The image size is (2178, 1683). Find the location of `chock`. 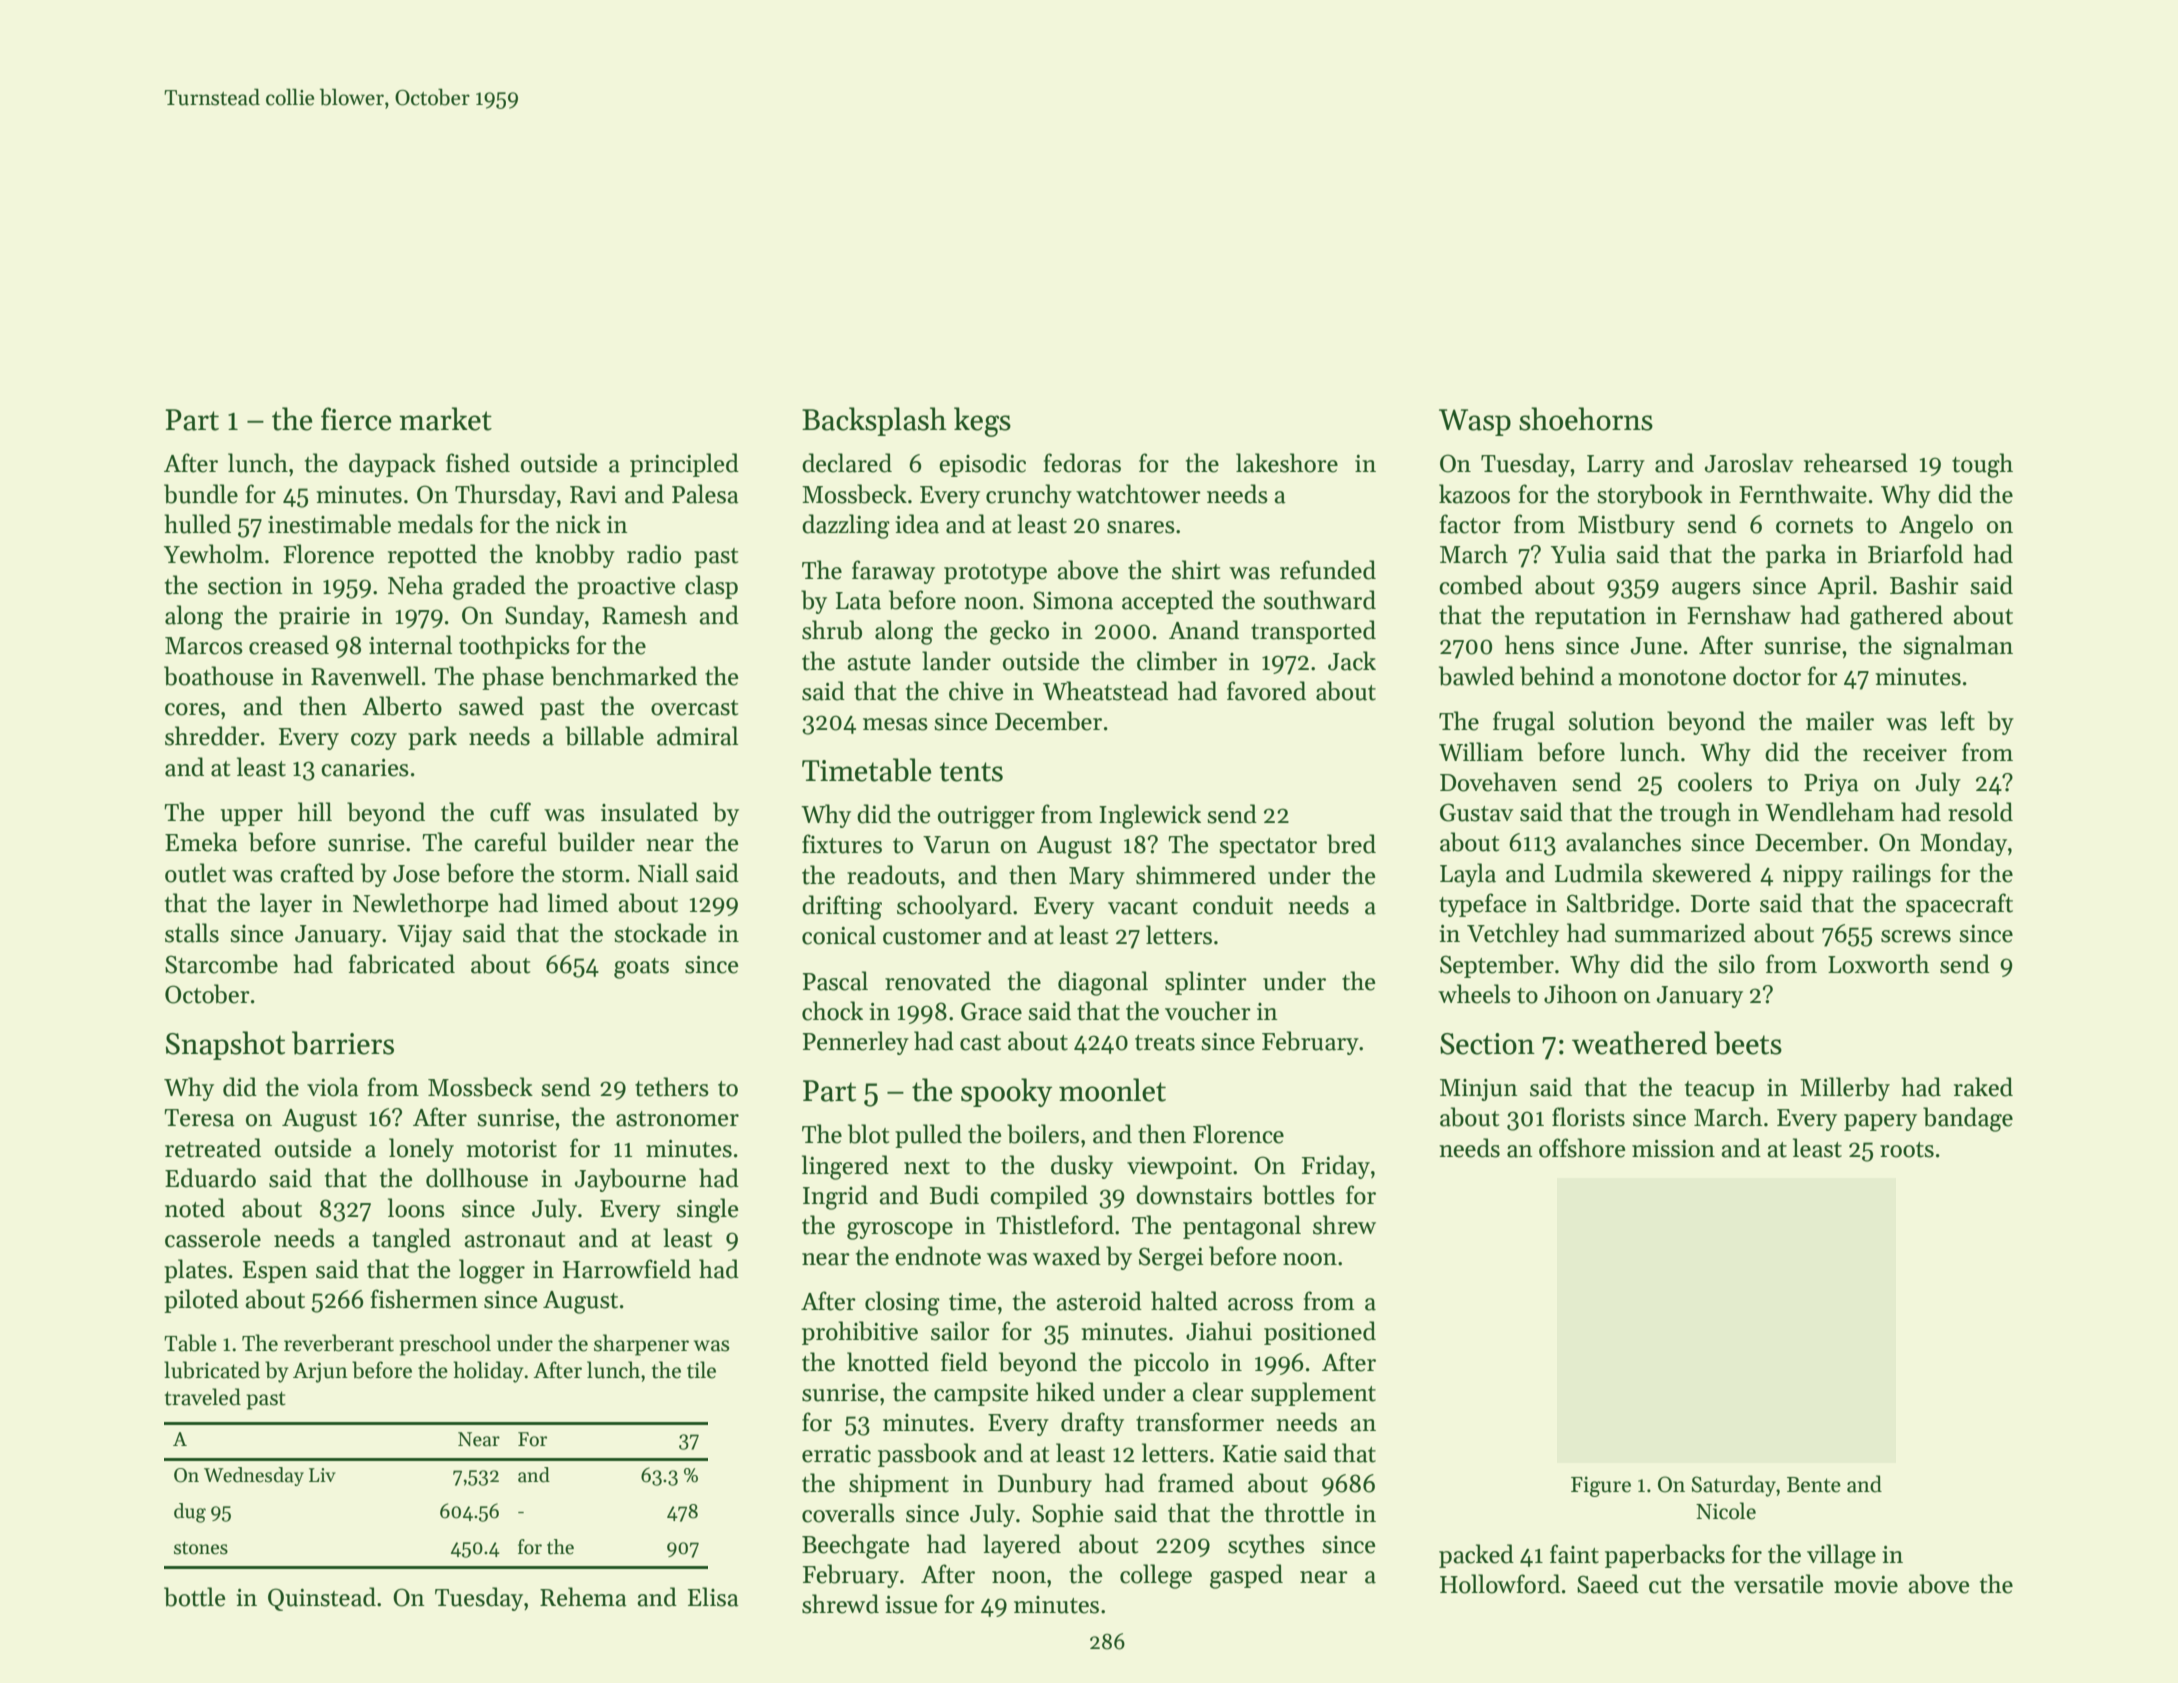

chock is located at coordinates (832, 1011).
